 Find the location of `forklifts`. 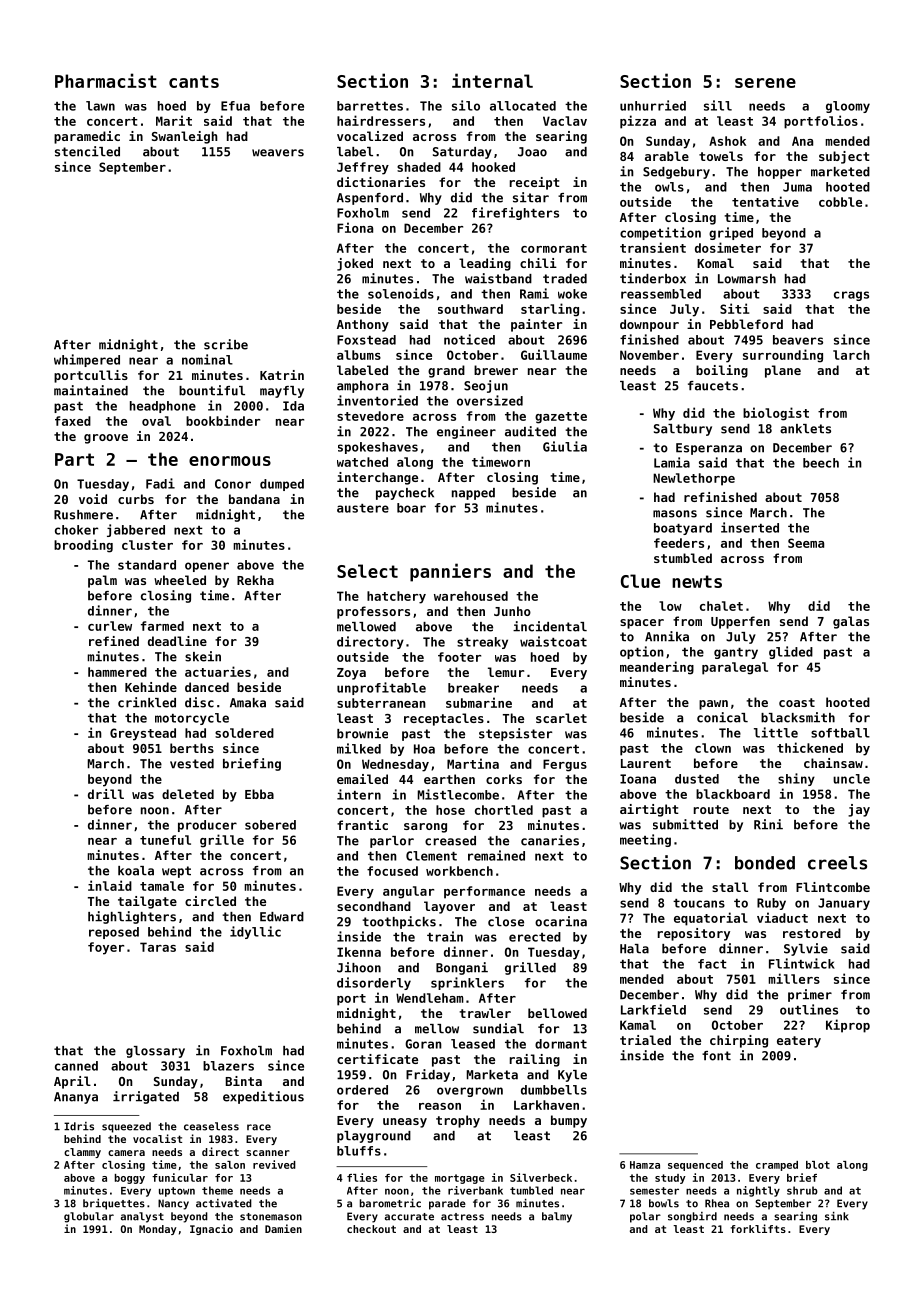

forklifts is located at coordinates (758, 1228).
